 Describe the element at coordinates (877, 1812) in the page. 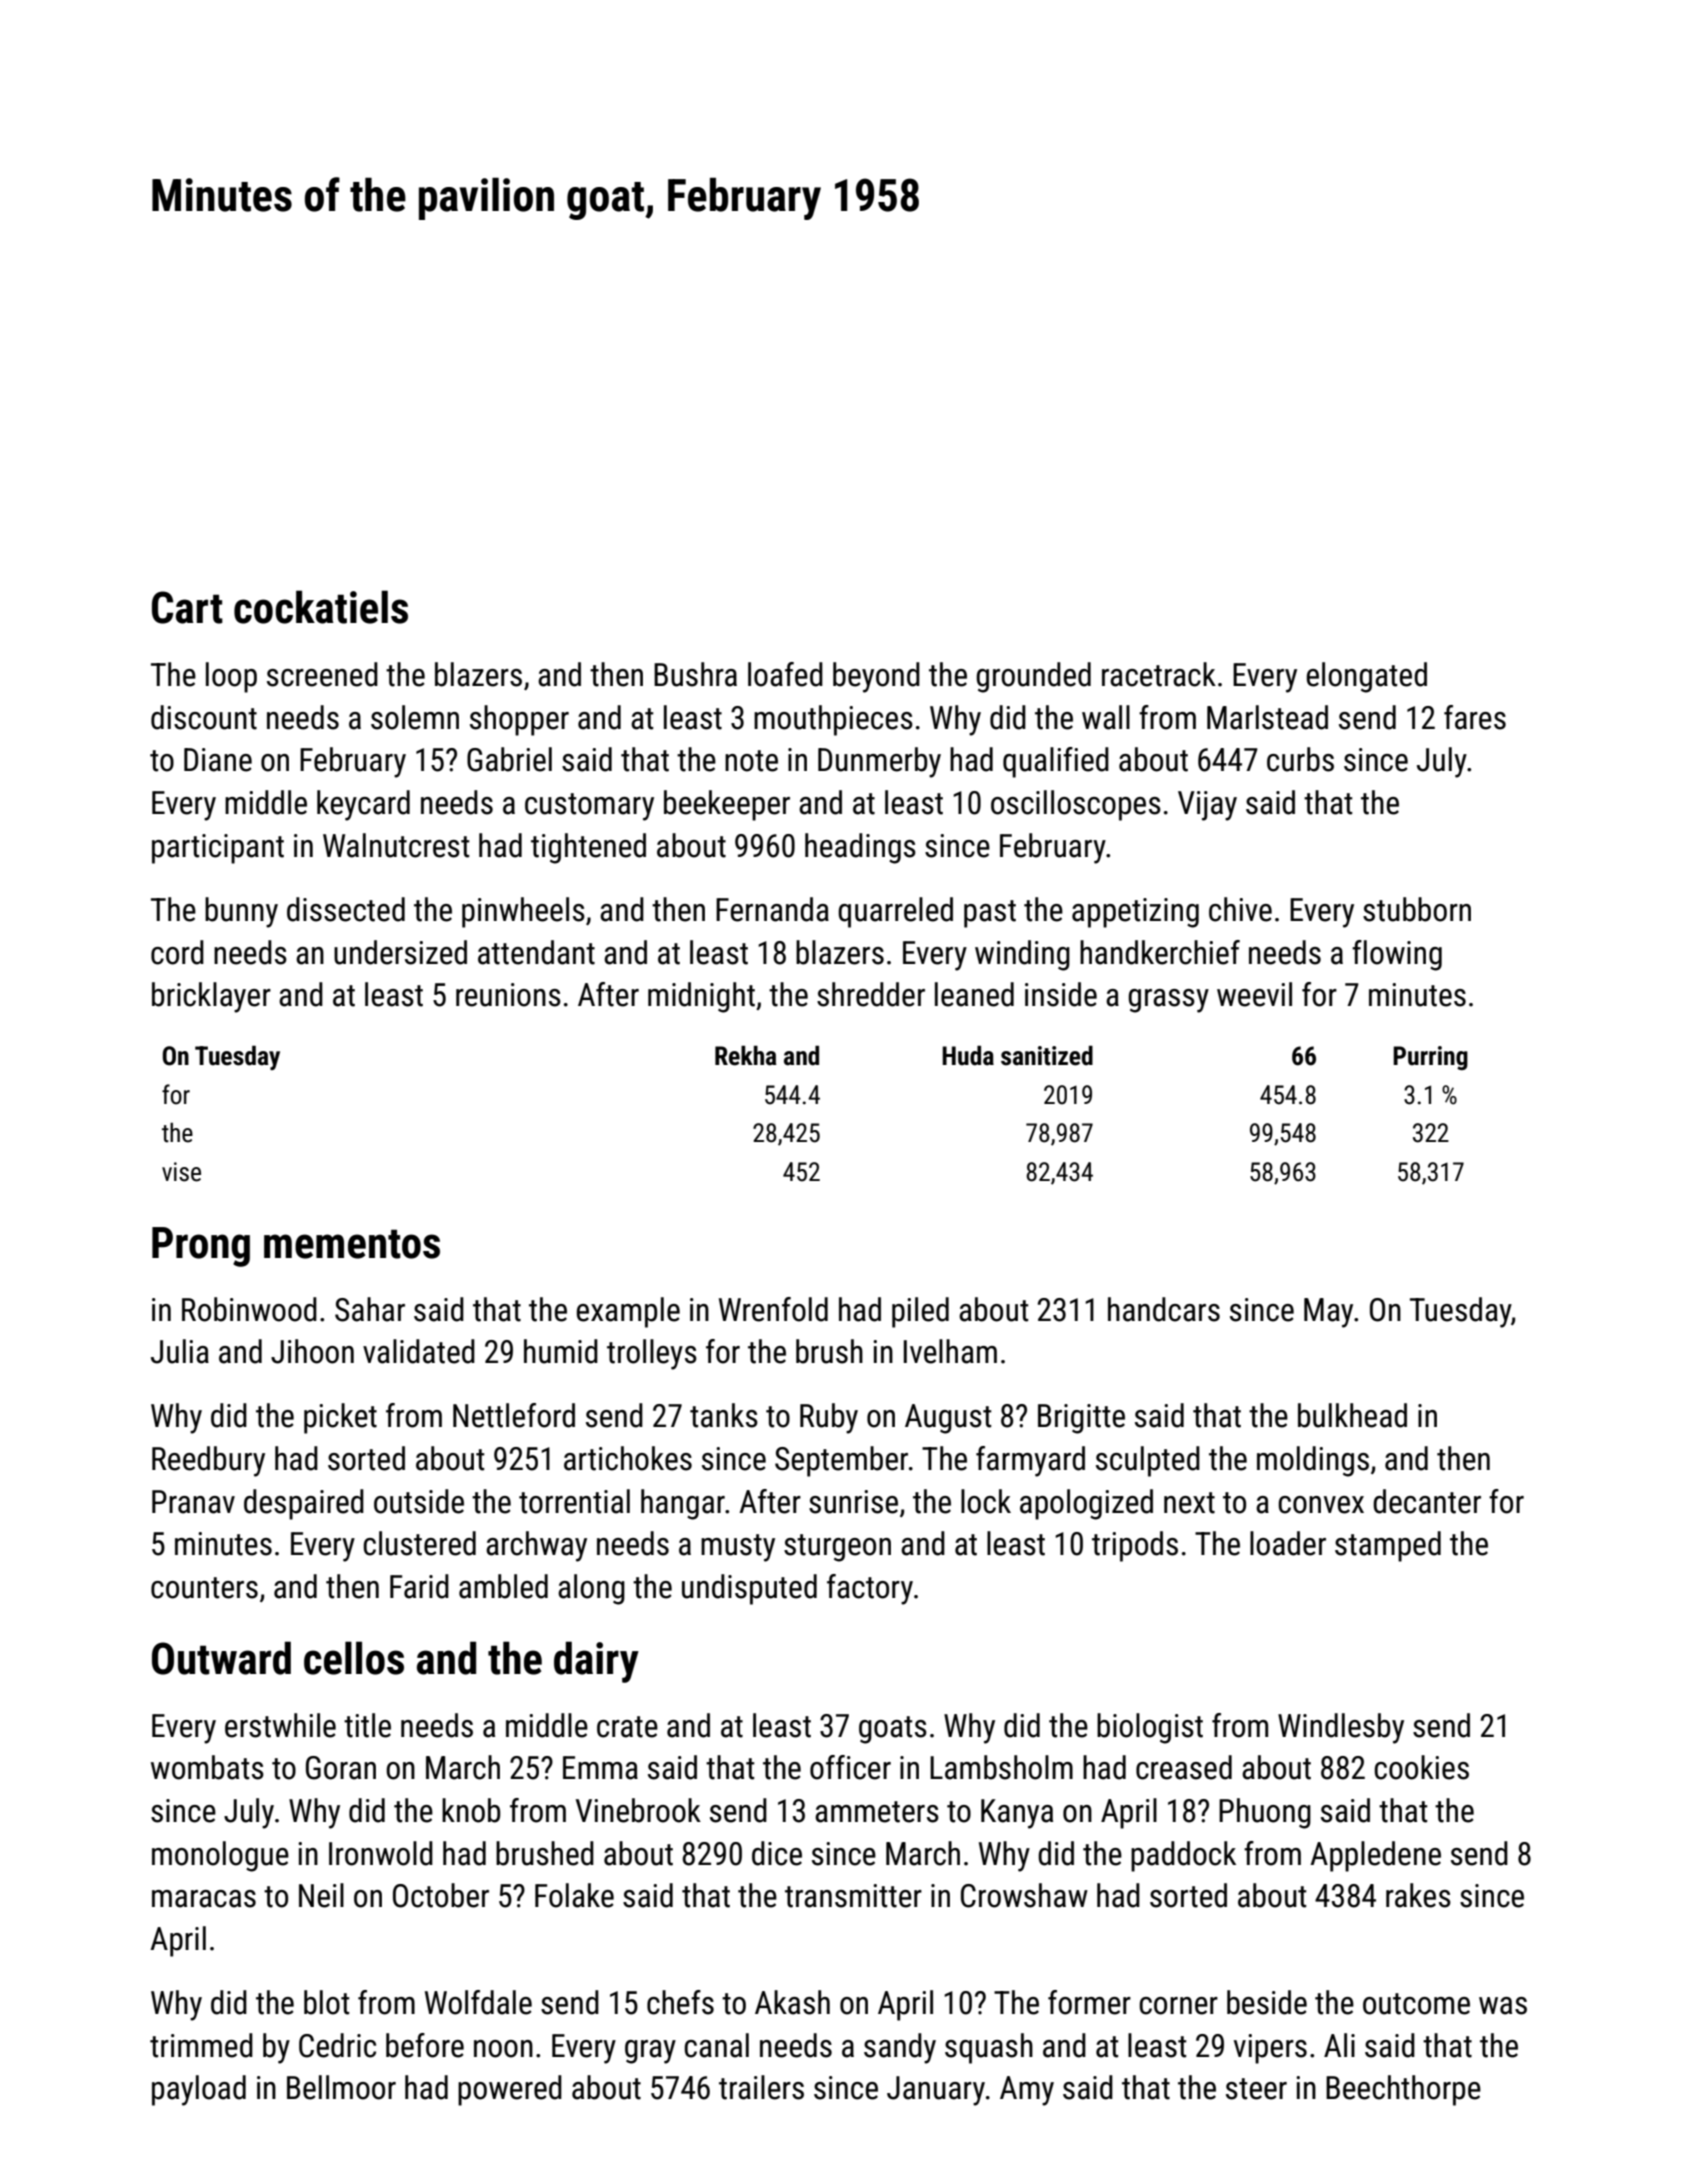

I see `ammeters` at that location.
